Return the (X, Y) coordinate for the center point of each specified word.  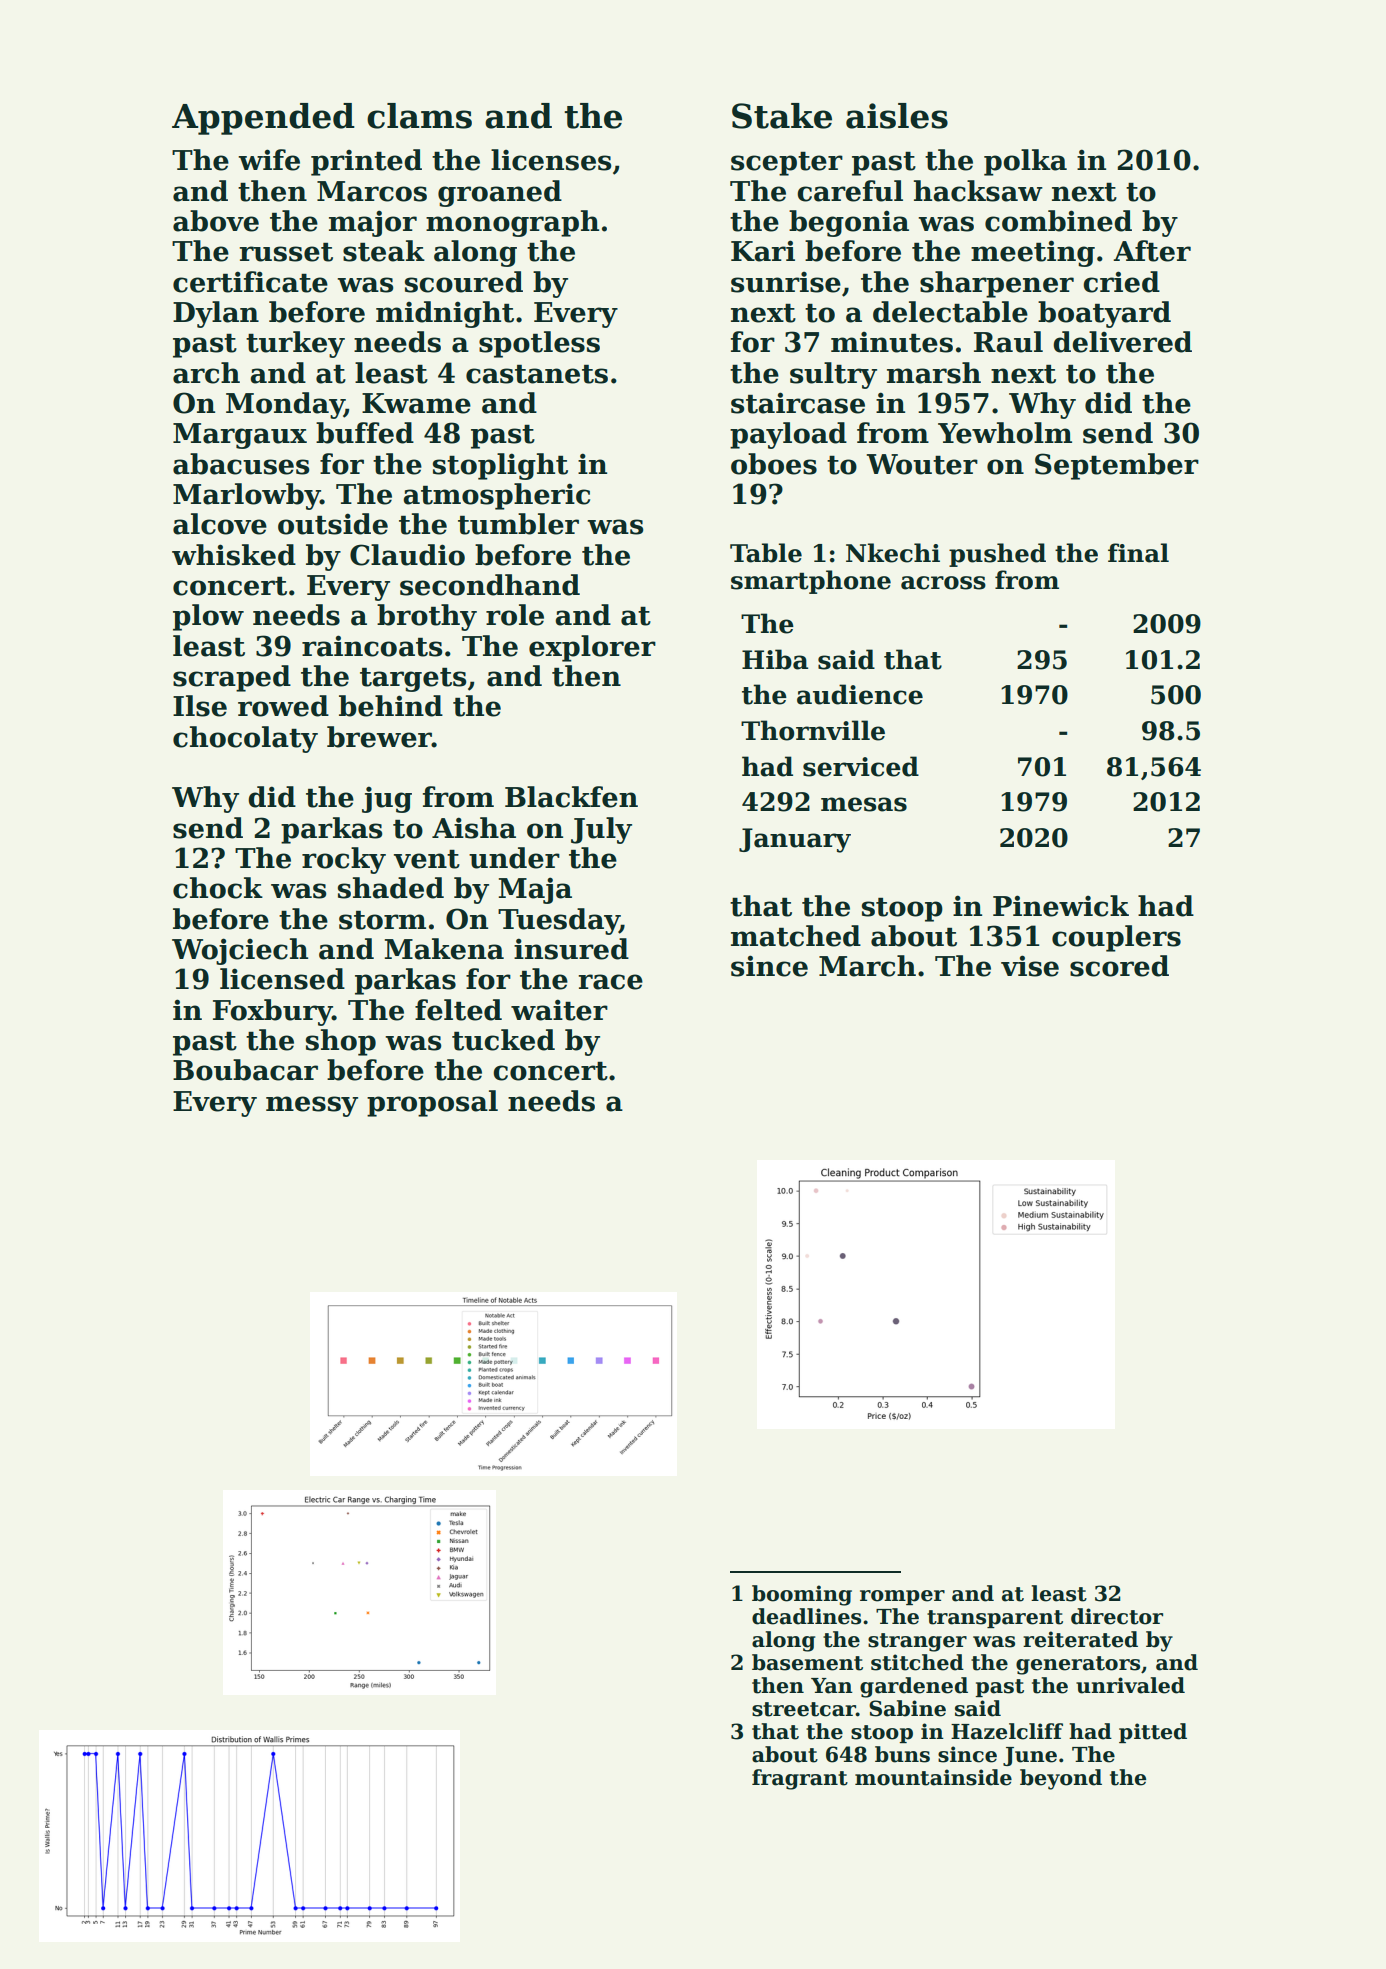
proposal (432, 1103)
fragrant (800, 1779)
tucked (503, 1040)
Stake (782, 116)
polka (1025, 162)
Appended (263, 119)
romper (902, 1597)
